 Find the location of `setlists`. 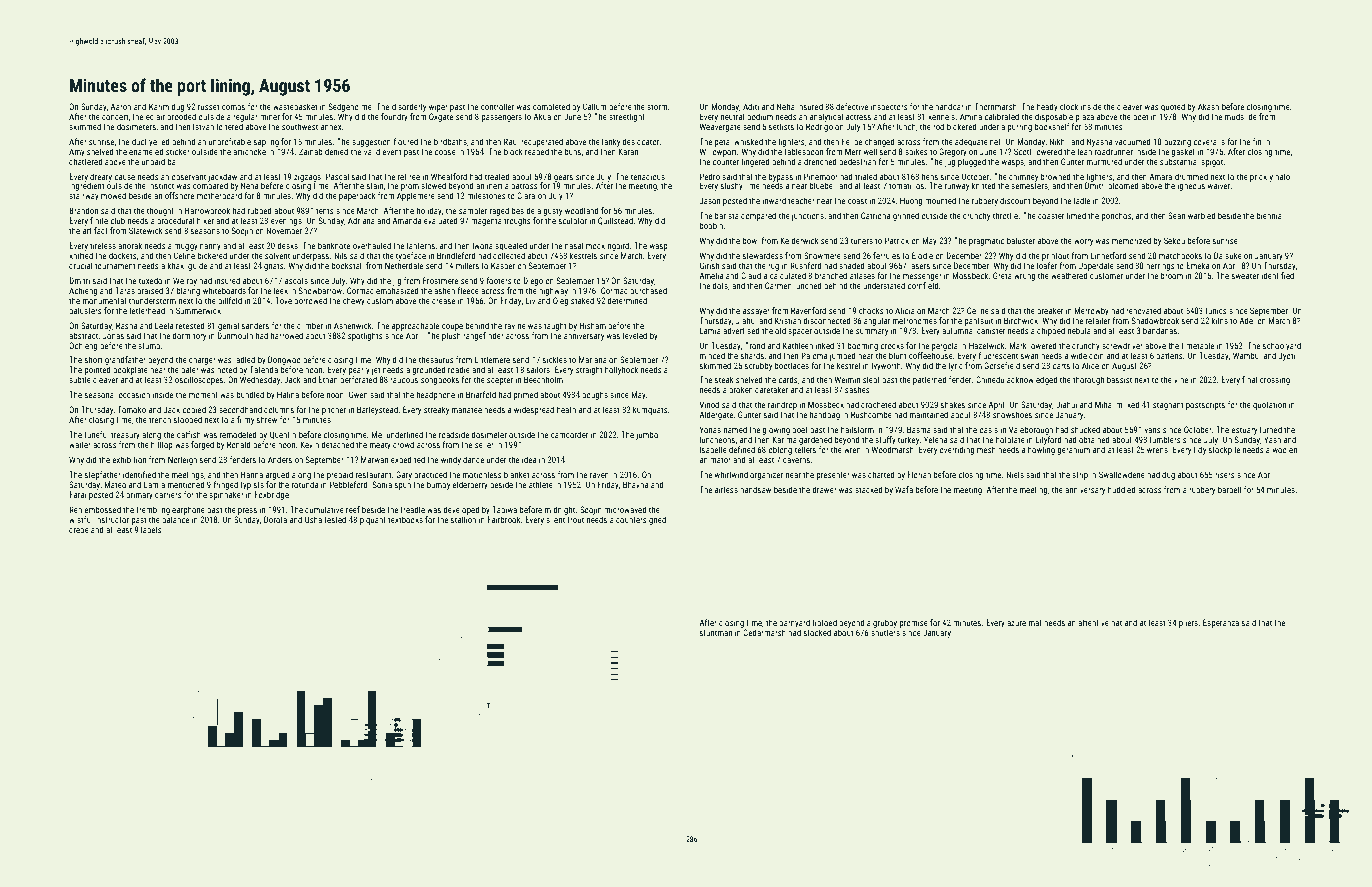

setlists is located at coordinates (781, 126).
